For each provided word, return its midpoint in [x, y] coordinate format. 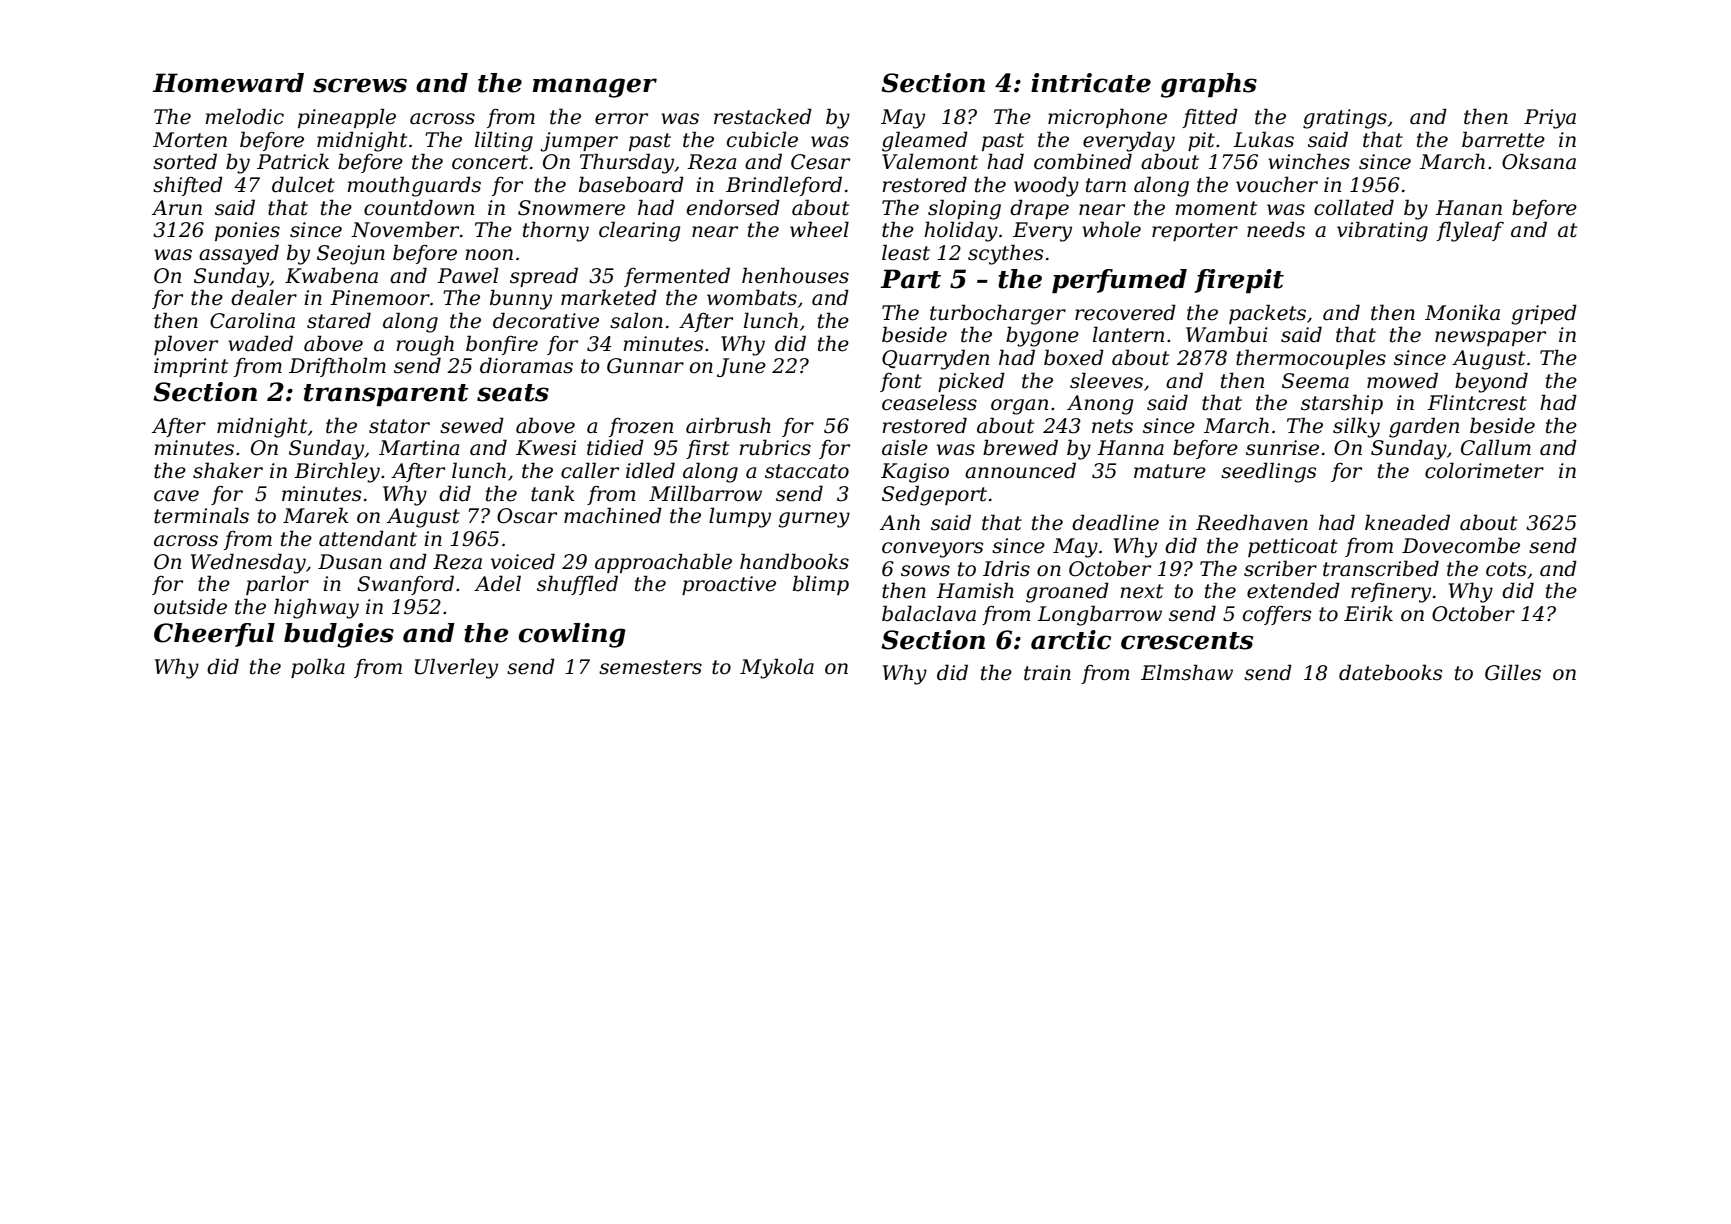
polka [318, 668]
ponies [247, 231]
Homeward [228, 83]
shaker [228, 470]
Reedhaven [1252, 522]
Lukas [1263, 139]
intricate [1091, 83]
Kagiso [915, 473]
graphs [1209, 85]
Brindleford [784, 186]
